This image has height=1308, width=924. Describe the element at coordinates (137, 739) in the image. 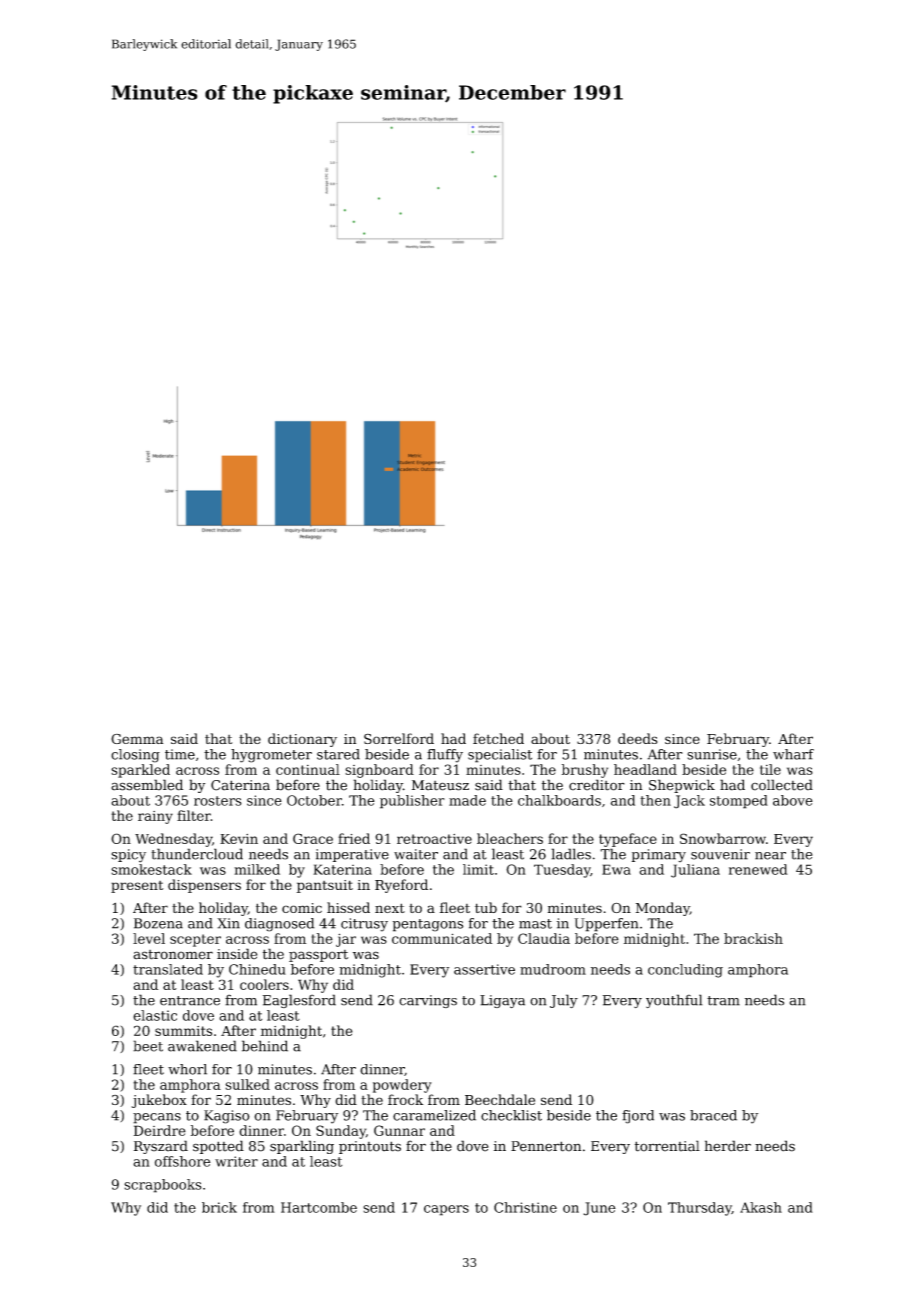

I see `Gemma` at that location.
